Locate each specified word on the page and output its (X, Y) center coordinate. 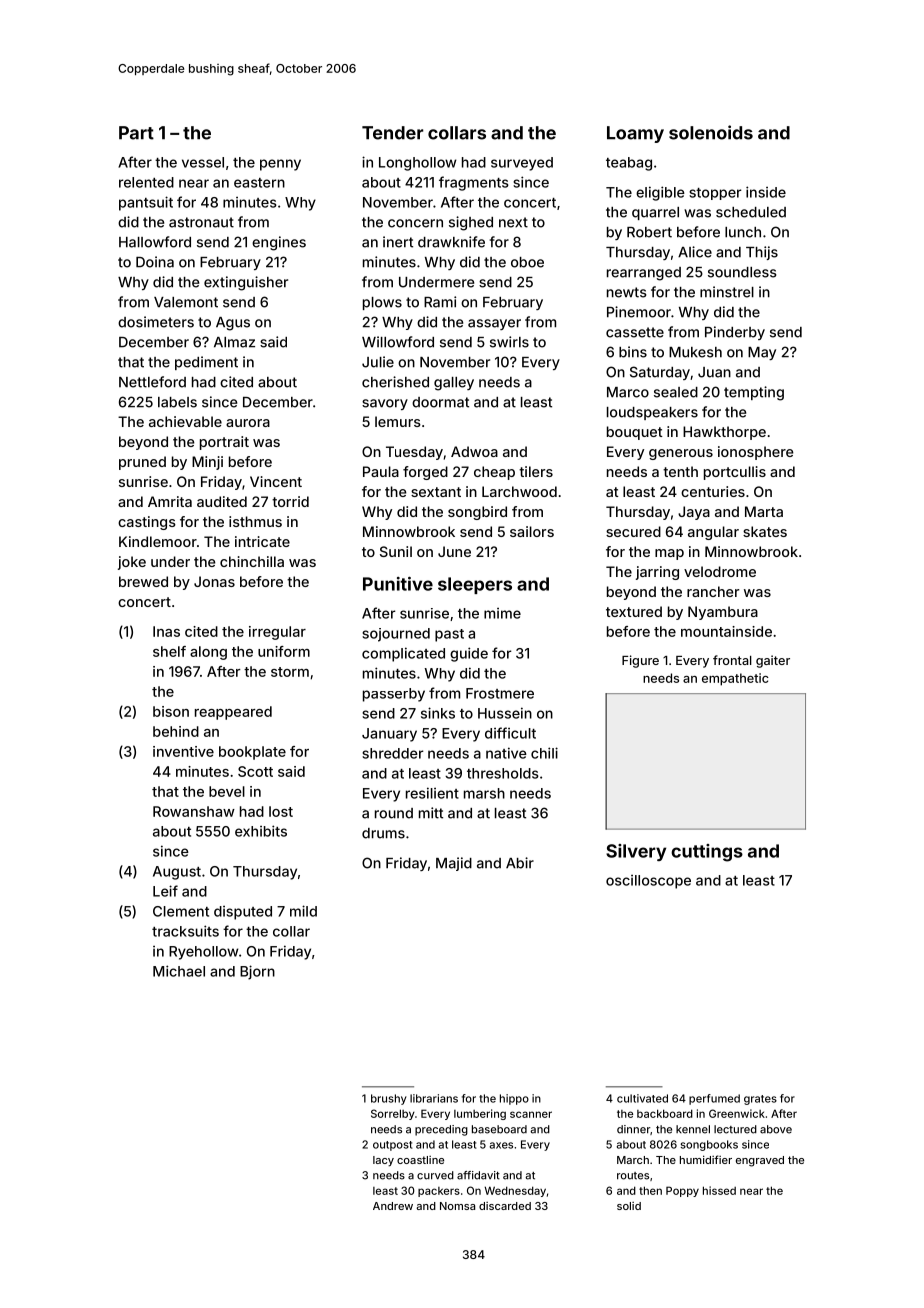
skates (765, 531)
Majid (454, 864)
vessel (203, 162)
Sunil (396, 551)
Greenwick (737, 1113)
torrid (290, 501)
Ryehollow (203, 953)
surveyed (522, 164)
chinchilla (252, 561)
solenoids (711, 132)
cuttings (707, 853)
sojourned (396, 635)
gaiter (773, 661)
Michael (179, 971)
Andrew (393, 1206)
